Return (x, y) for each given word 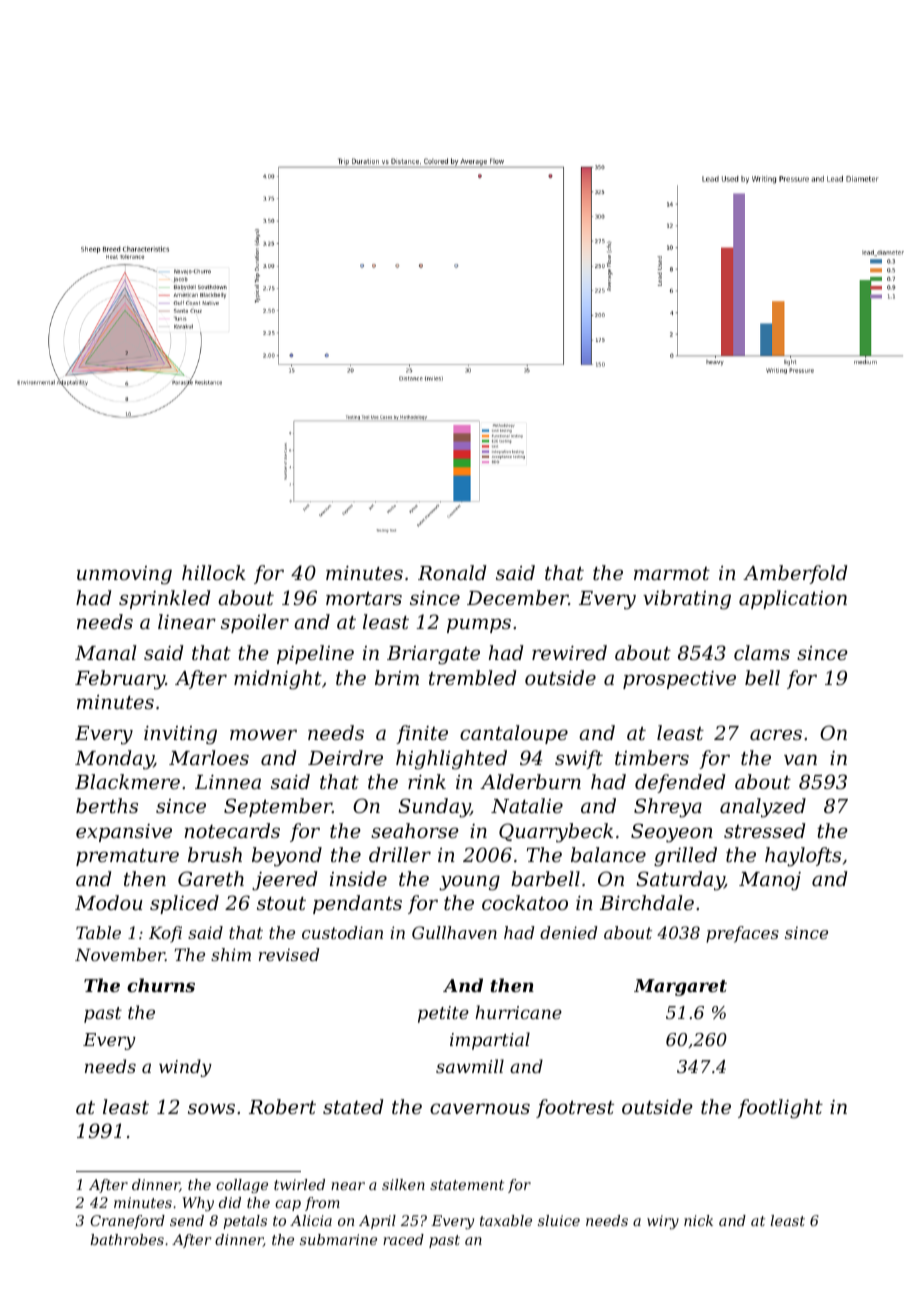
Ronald (452, 572)
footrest (575, 1108)
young (469, 883)
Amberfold (795, 574)
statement (467, 1185)
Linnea (228, 782)
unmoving (124, 575)
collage (242, 1186)
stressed (764, 830)
